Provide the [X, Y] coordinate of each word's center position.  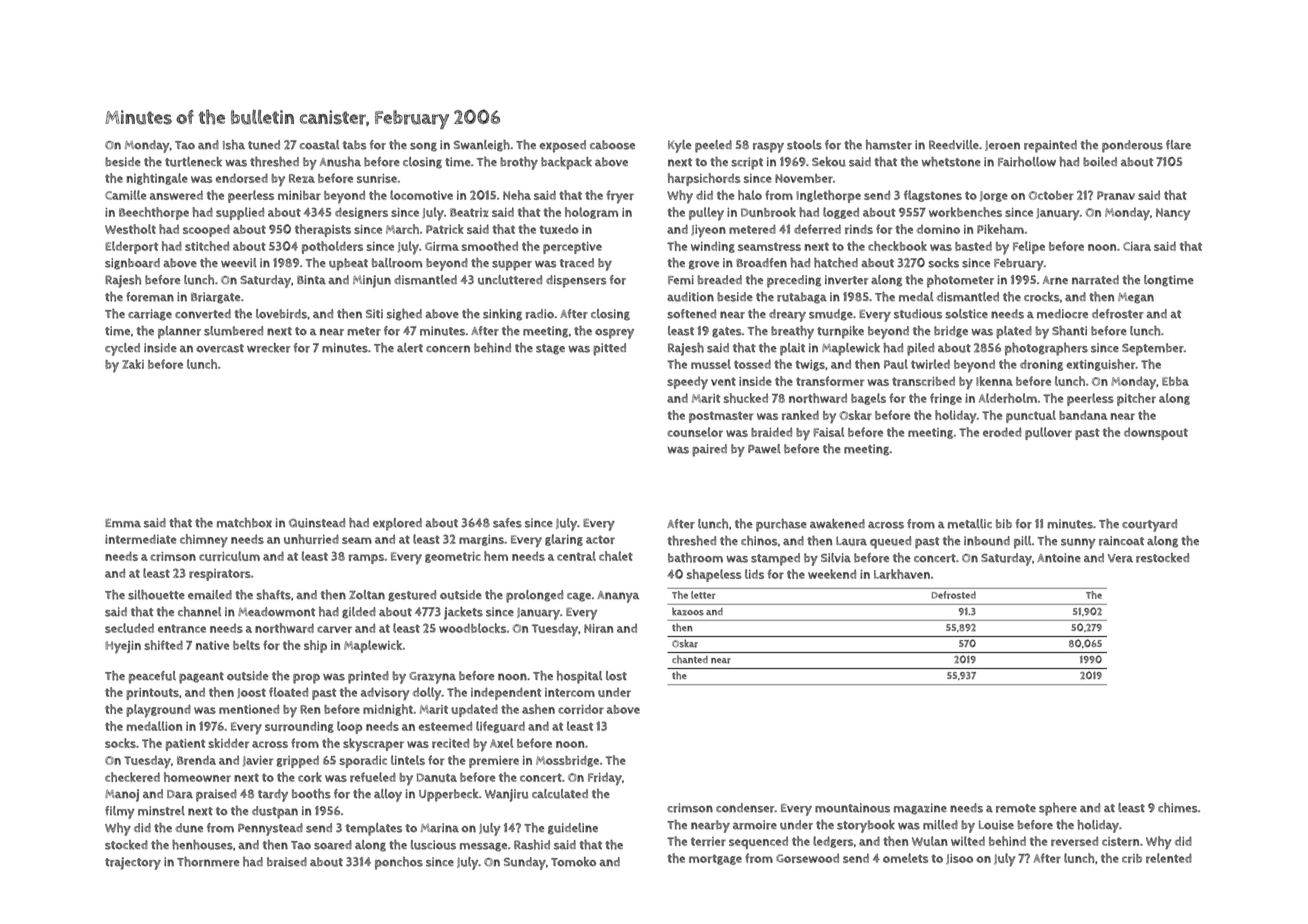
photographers [1046, 349]
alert [410, 348]
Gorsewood [807, 858]
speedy [687, 382]
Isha [234, 145]
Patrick [445, 229]
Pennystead [270, 829]
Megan [1136, 298]
